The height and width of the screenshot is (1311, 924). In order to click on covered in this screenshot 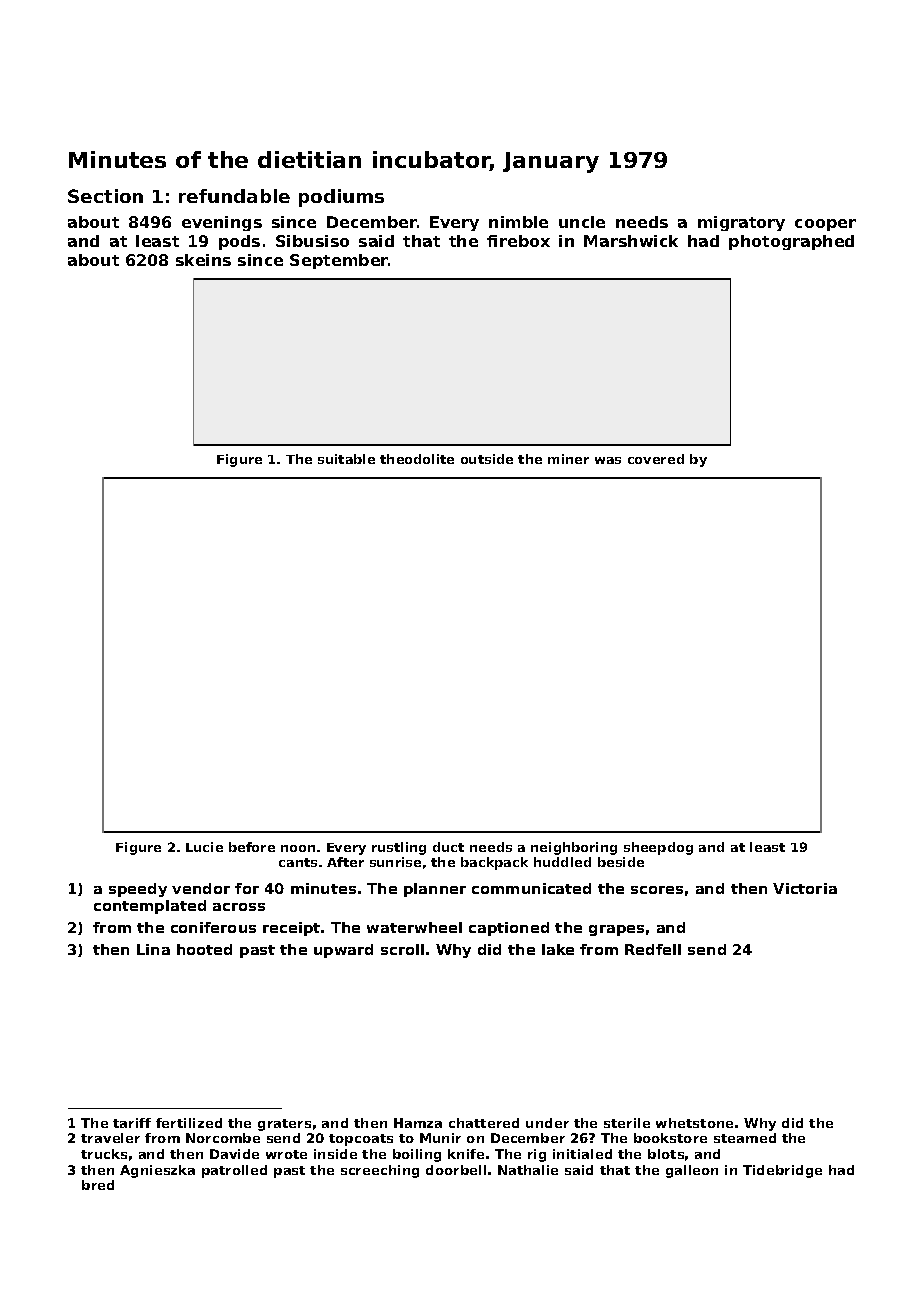, I will do `click(656, 459)`.
